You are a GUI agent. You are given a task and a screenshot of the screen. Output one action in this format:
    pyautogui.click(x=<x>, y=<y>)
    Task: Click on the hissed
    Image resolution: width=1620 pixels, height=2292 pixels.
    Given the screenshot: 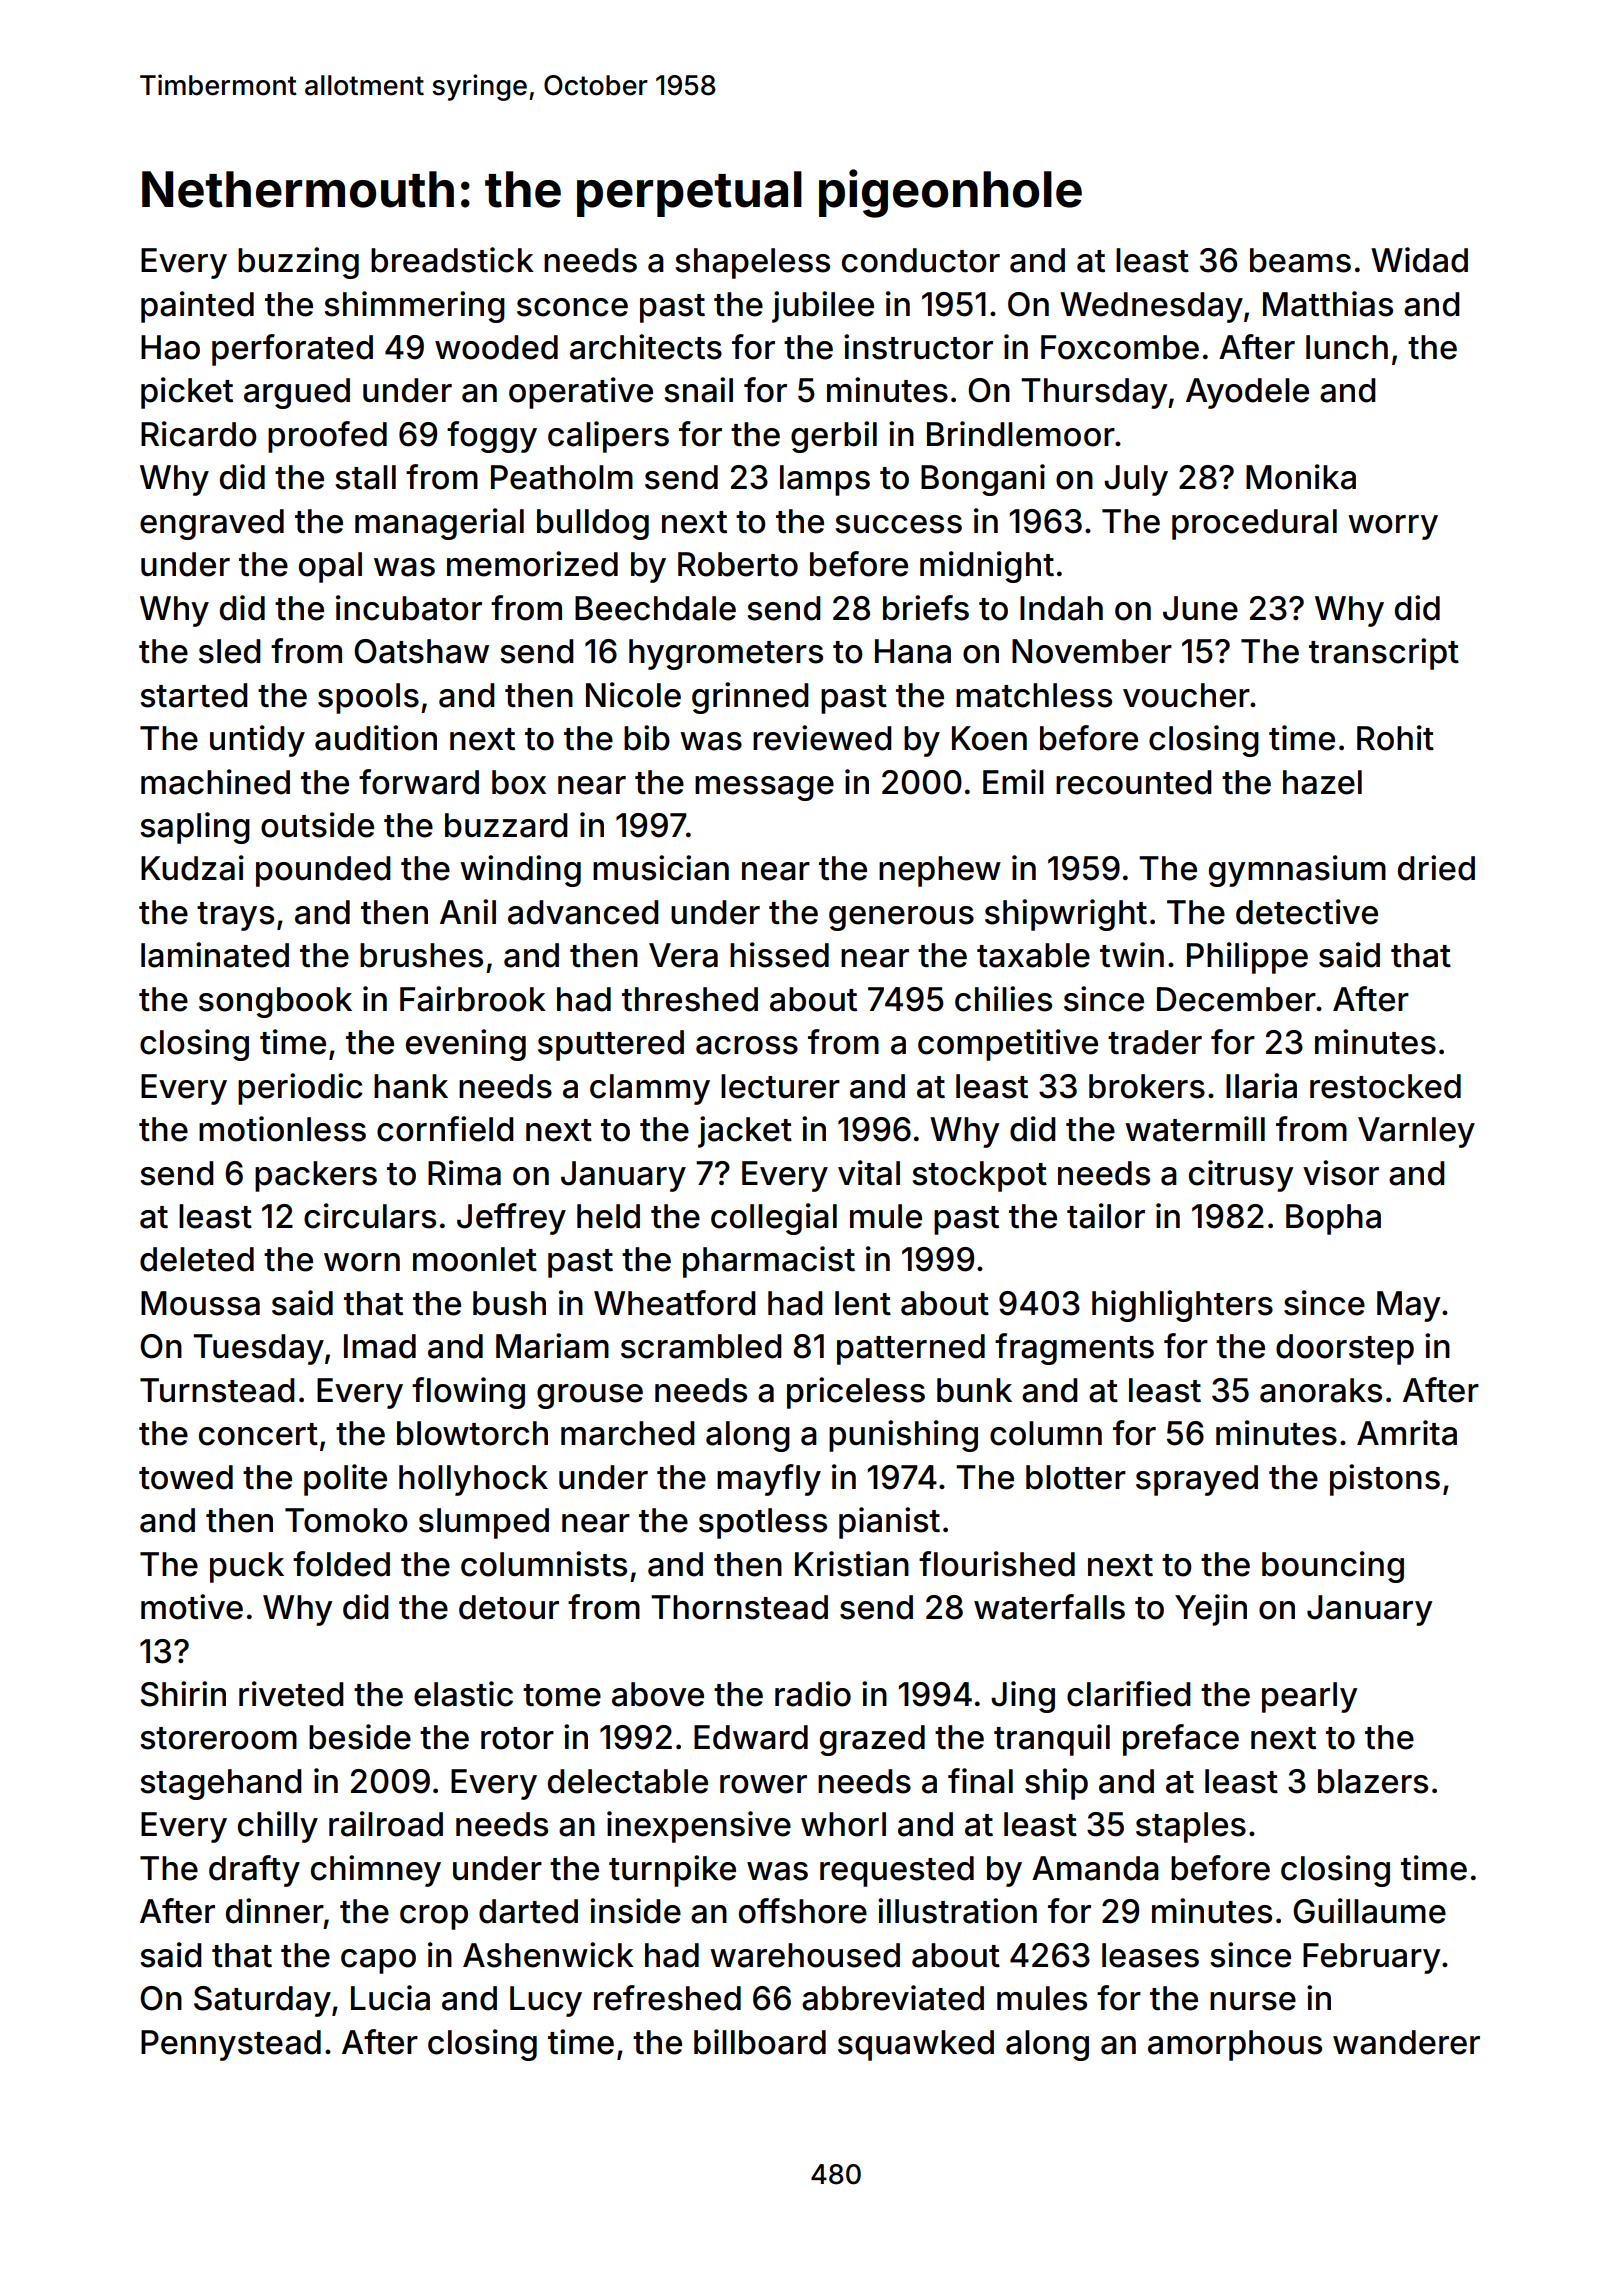 What is the action you would take?
    pyautogui.click(x=779, y=955)
